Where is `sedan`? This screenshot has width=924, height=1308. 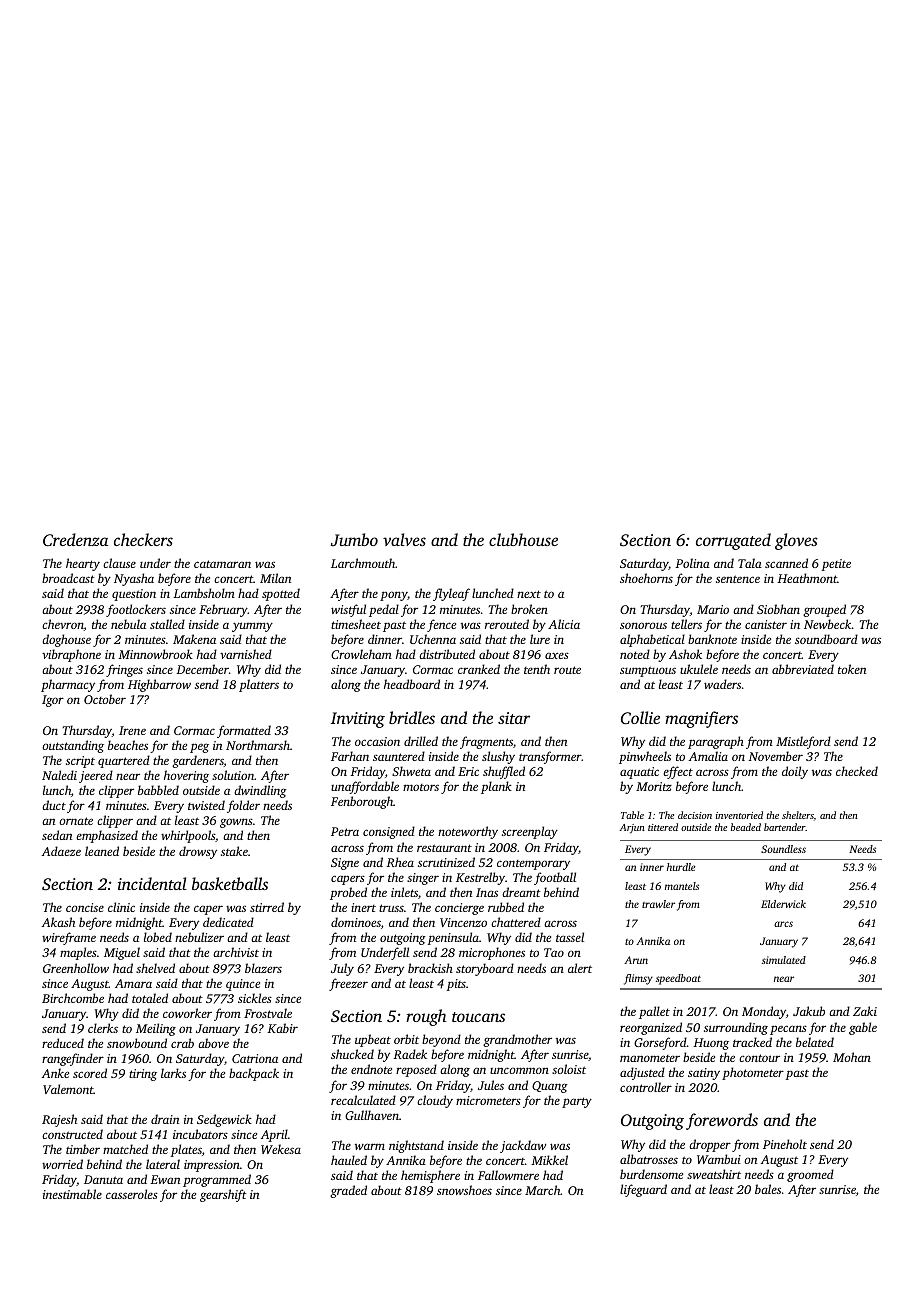 sedan is located at coordinates (57, 835).
